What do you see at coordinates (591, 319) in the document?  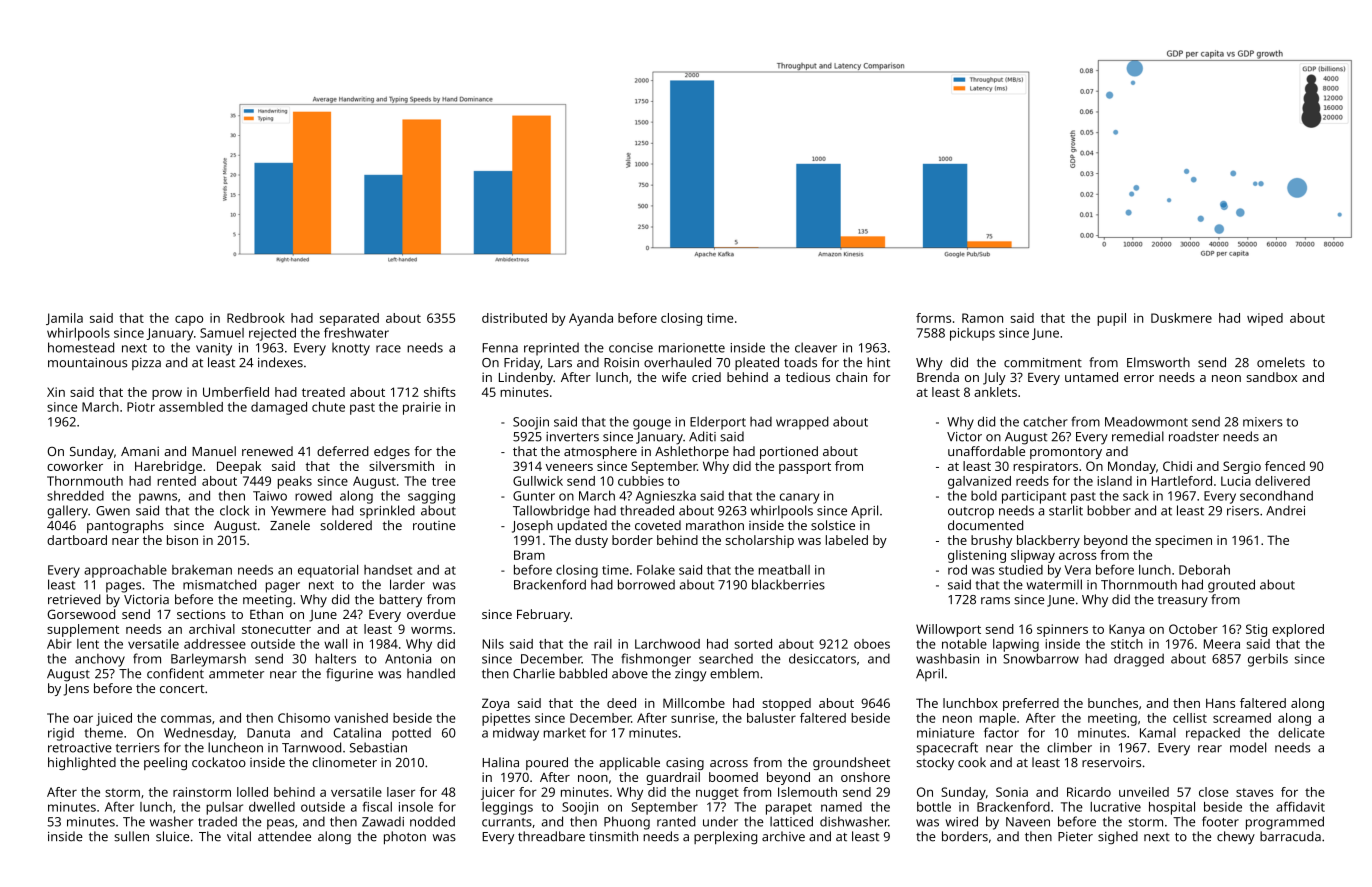 I see `Ayanda` at bounding box center [591, 319].
